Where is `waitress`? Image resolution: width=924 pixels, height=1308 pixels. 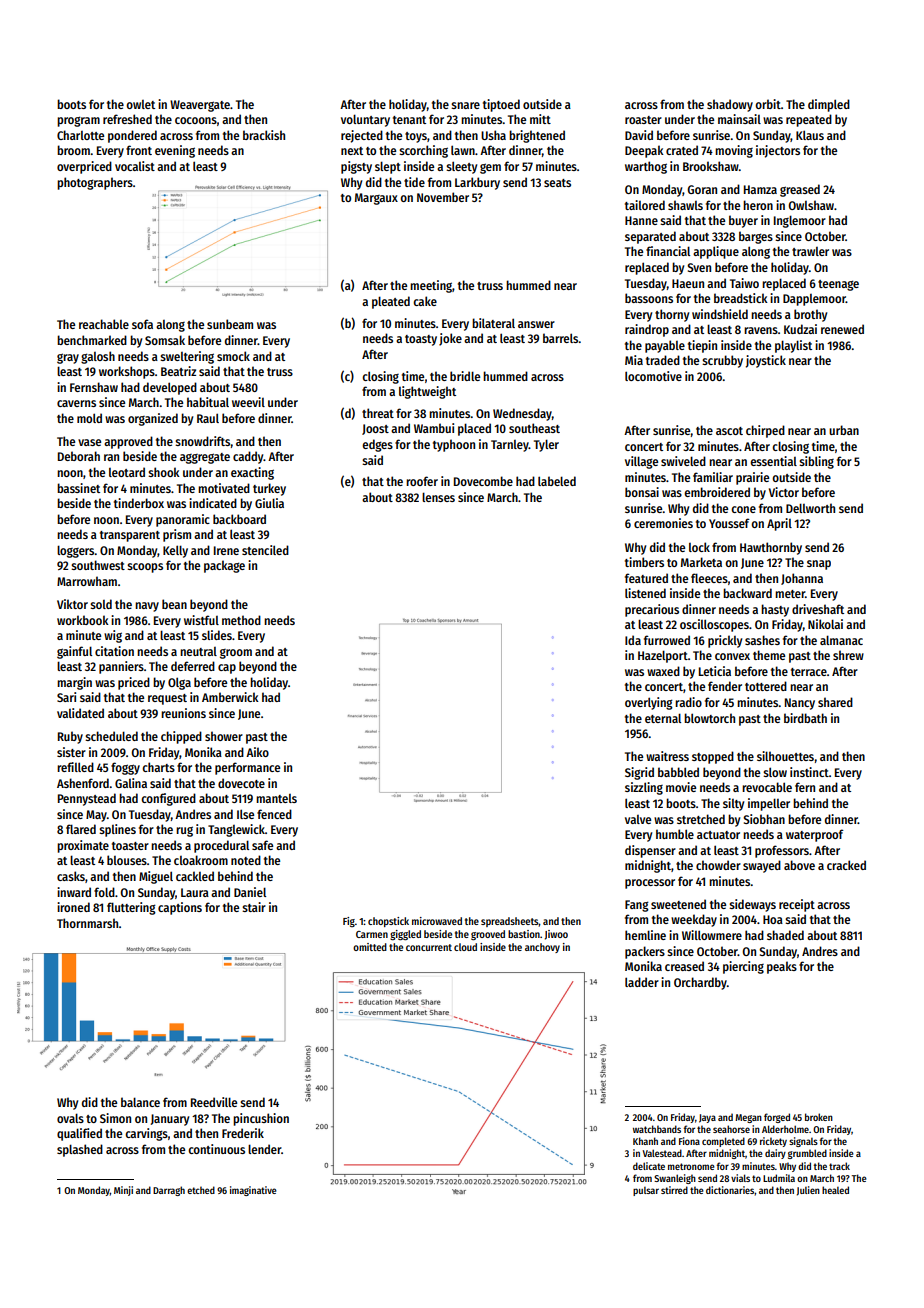
waitress is located at coordinates (667, 756).
